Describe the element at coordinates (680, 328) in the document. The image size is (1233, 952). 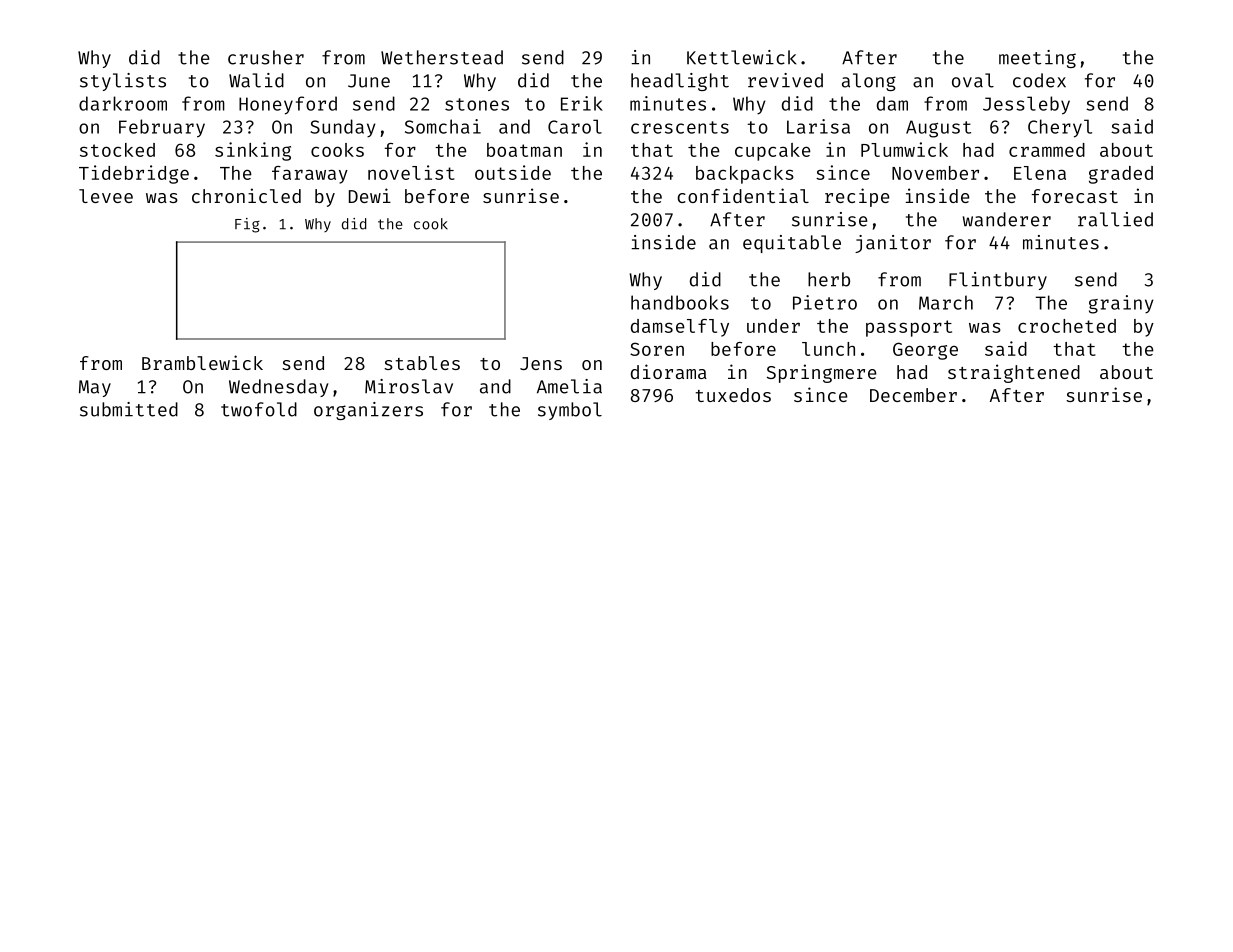
I see `damselfly` at that location.
